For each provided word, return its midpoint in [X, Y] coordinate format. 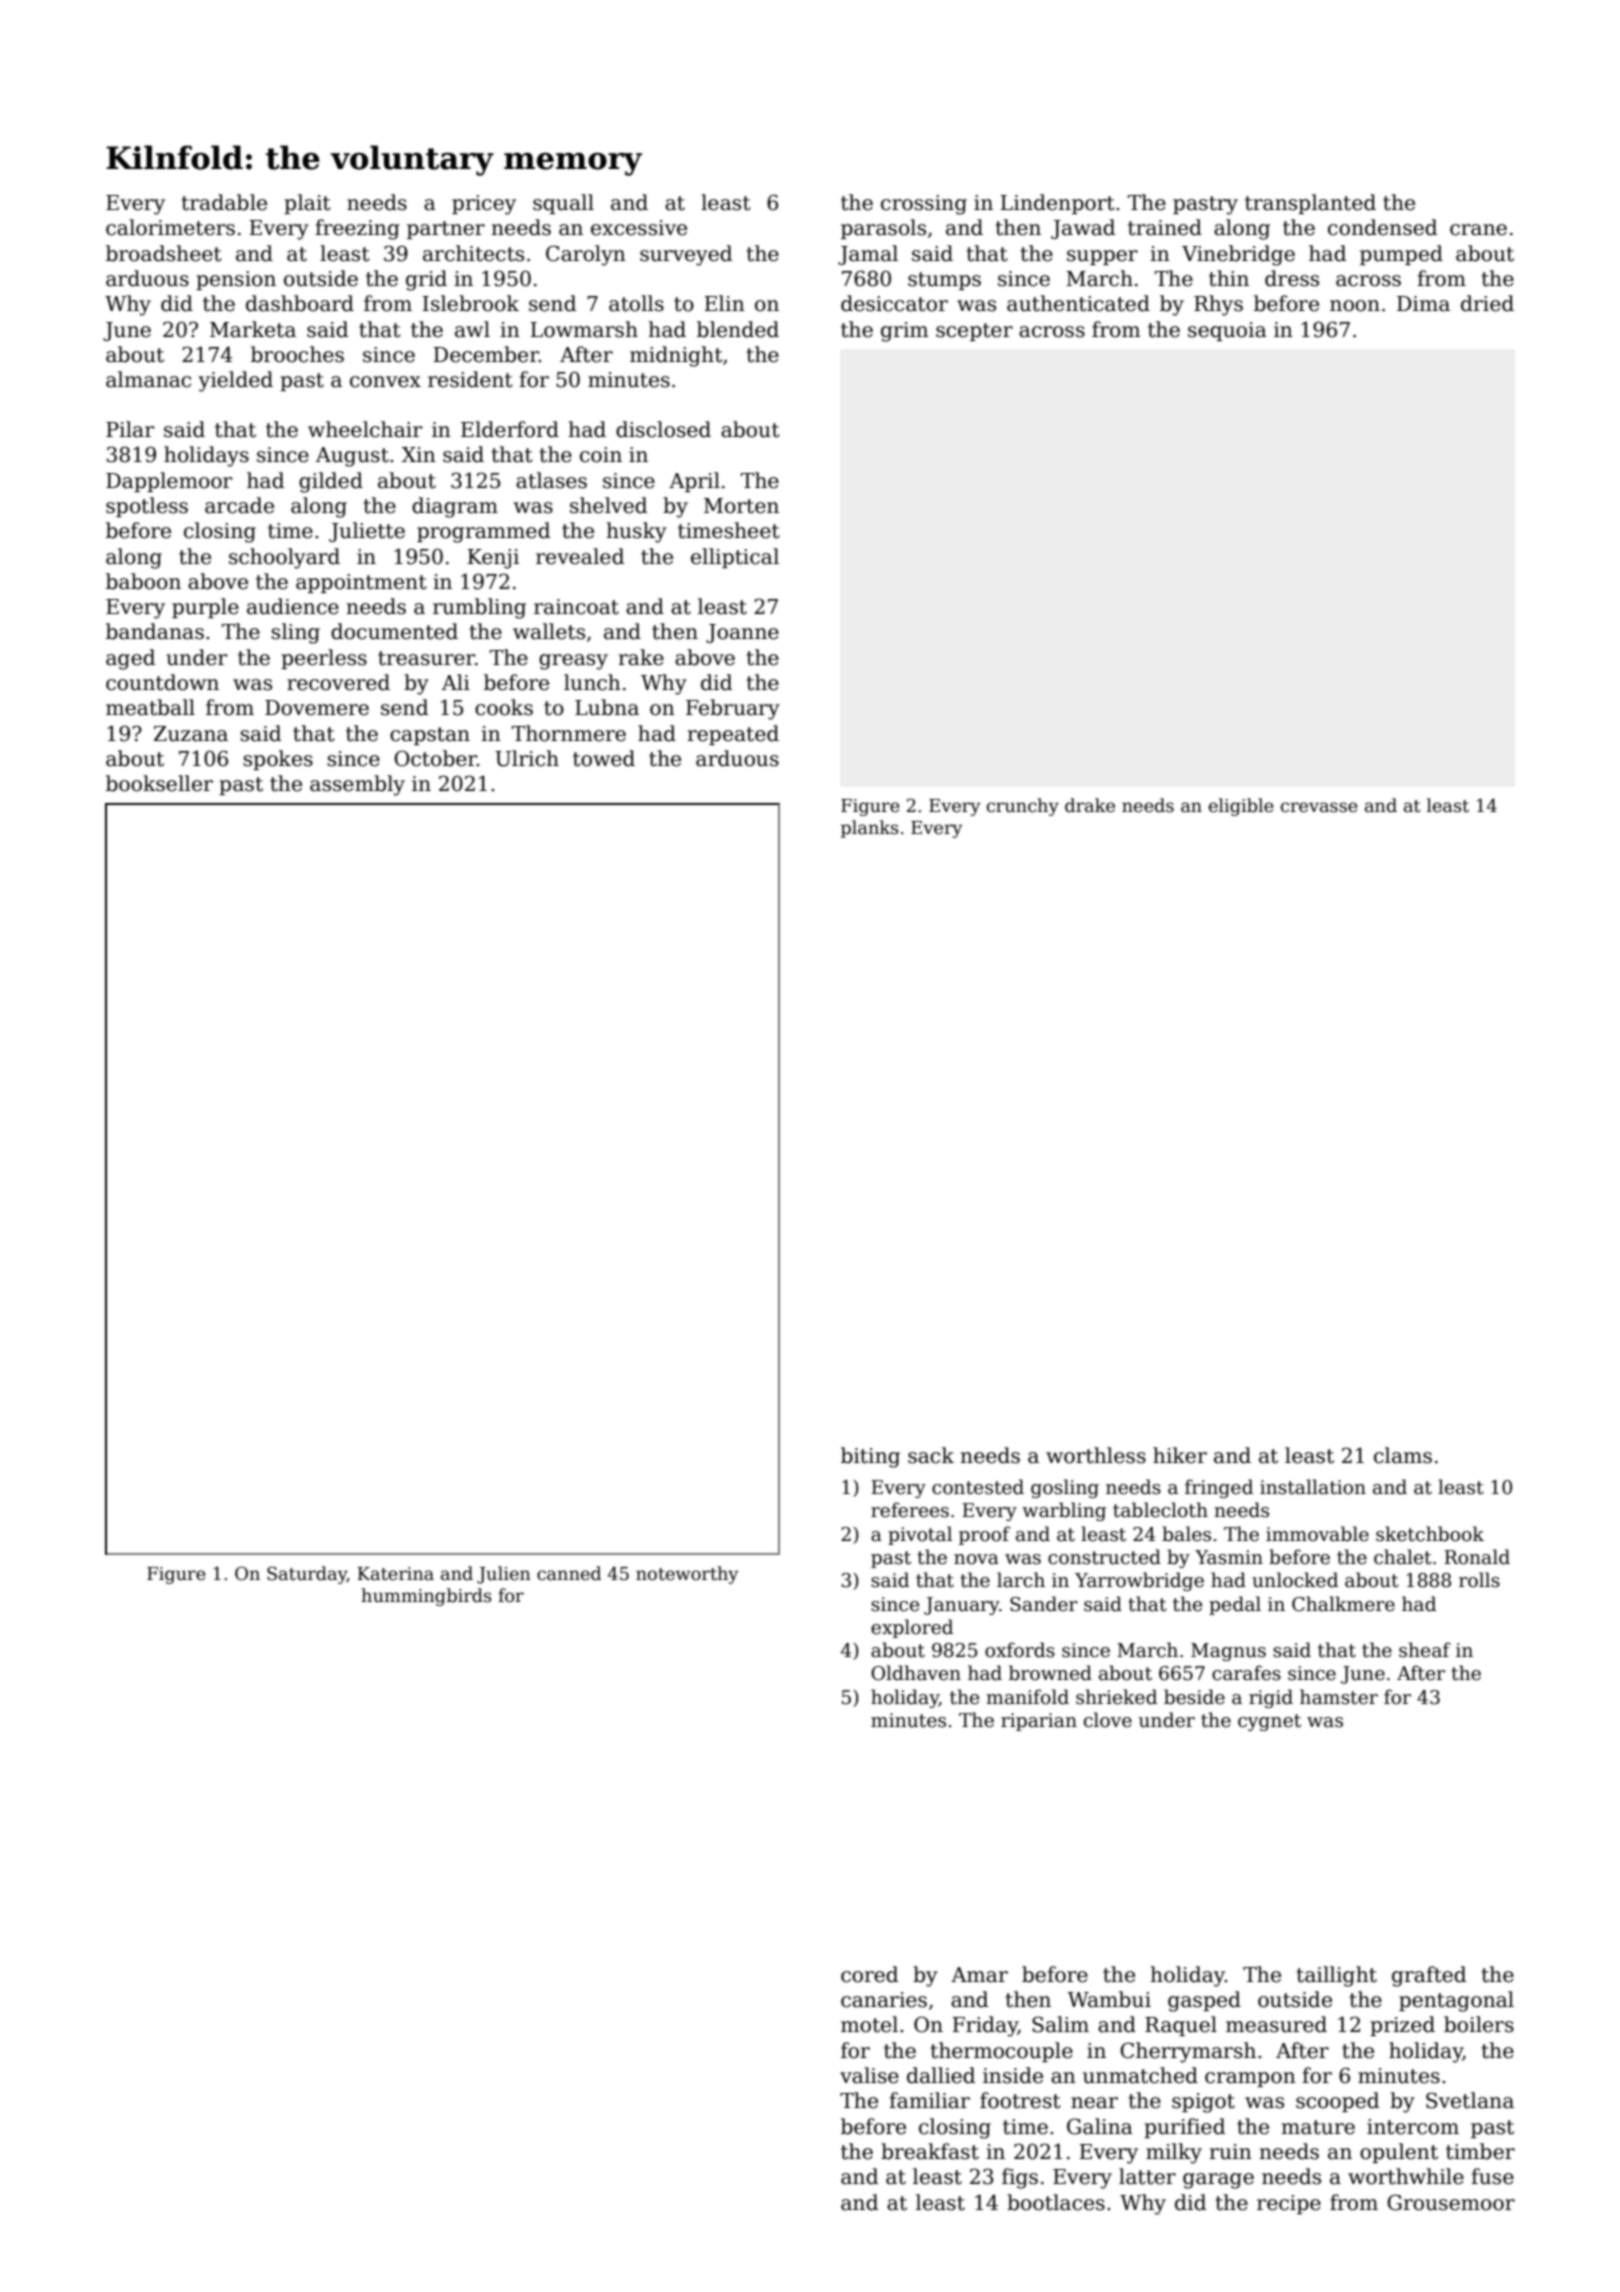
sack [931, 1455]
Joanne [742, 633]
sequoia [1227, 331]
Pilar [130, 429]
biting [870, 1457]
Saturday [307, 1575]
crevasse [1319, 807]
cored [869, 1974]
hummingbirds [426, 1597]
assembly [357, 785]
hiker [1180, 1455]
